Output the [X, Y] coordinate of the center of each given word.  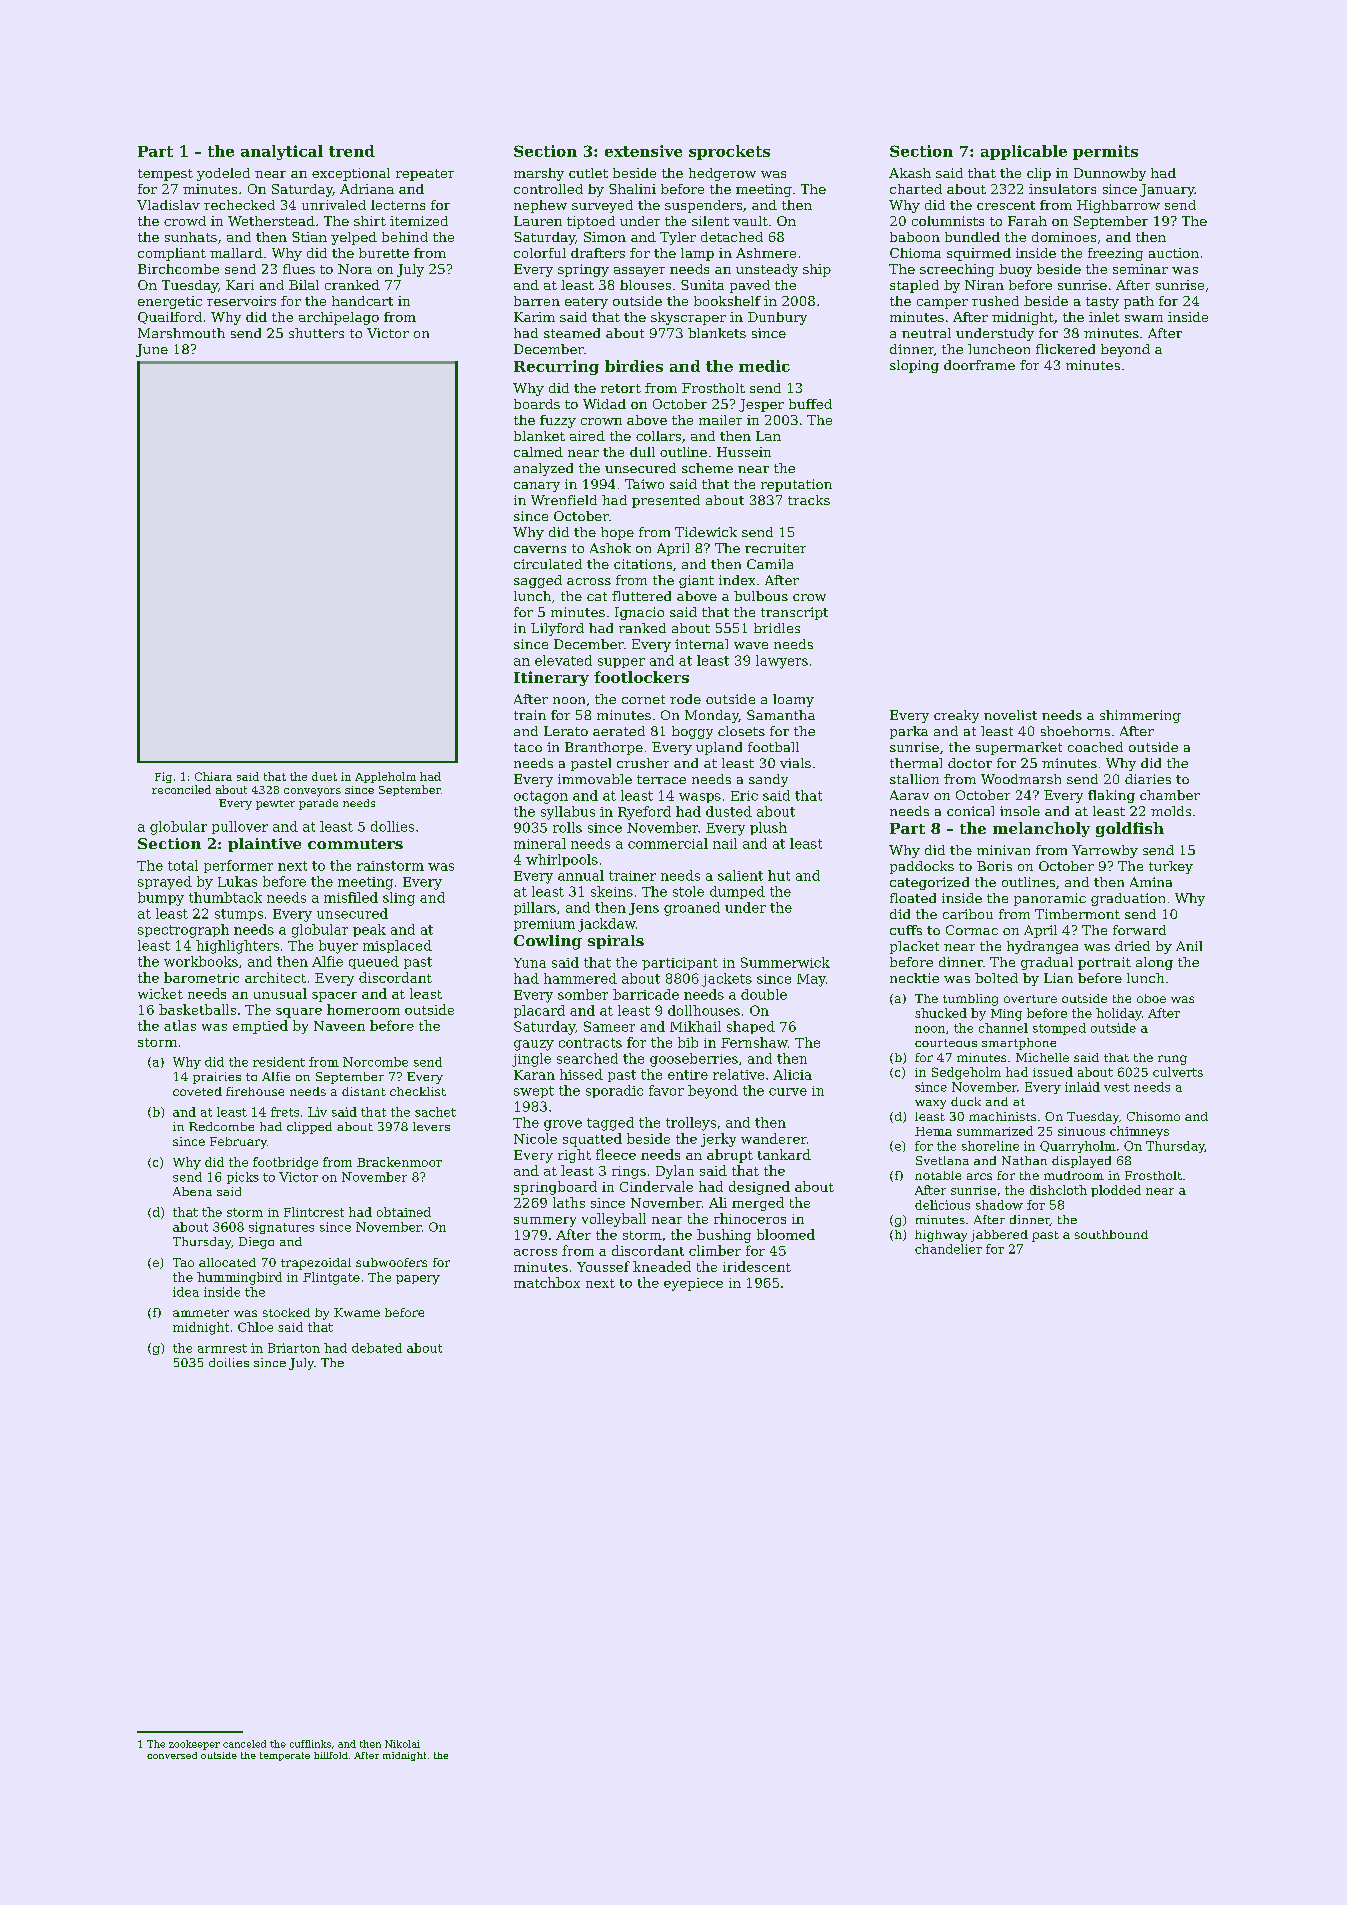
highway [941, 1236]
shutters [316, 333]
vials [795, 763]
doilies [229, 1362]
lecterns [398, 205]
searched [587, 1058]
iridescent [757, 1266]
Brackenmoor [399, 1162]
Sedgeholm [966, 1073]
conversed [172, 1755]
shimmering [1140, 716]
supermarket [1019, 748]
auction [1174, 253]
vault [750, 221]
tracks [809, 500]
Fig [163, 777]
